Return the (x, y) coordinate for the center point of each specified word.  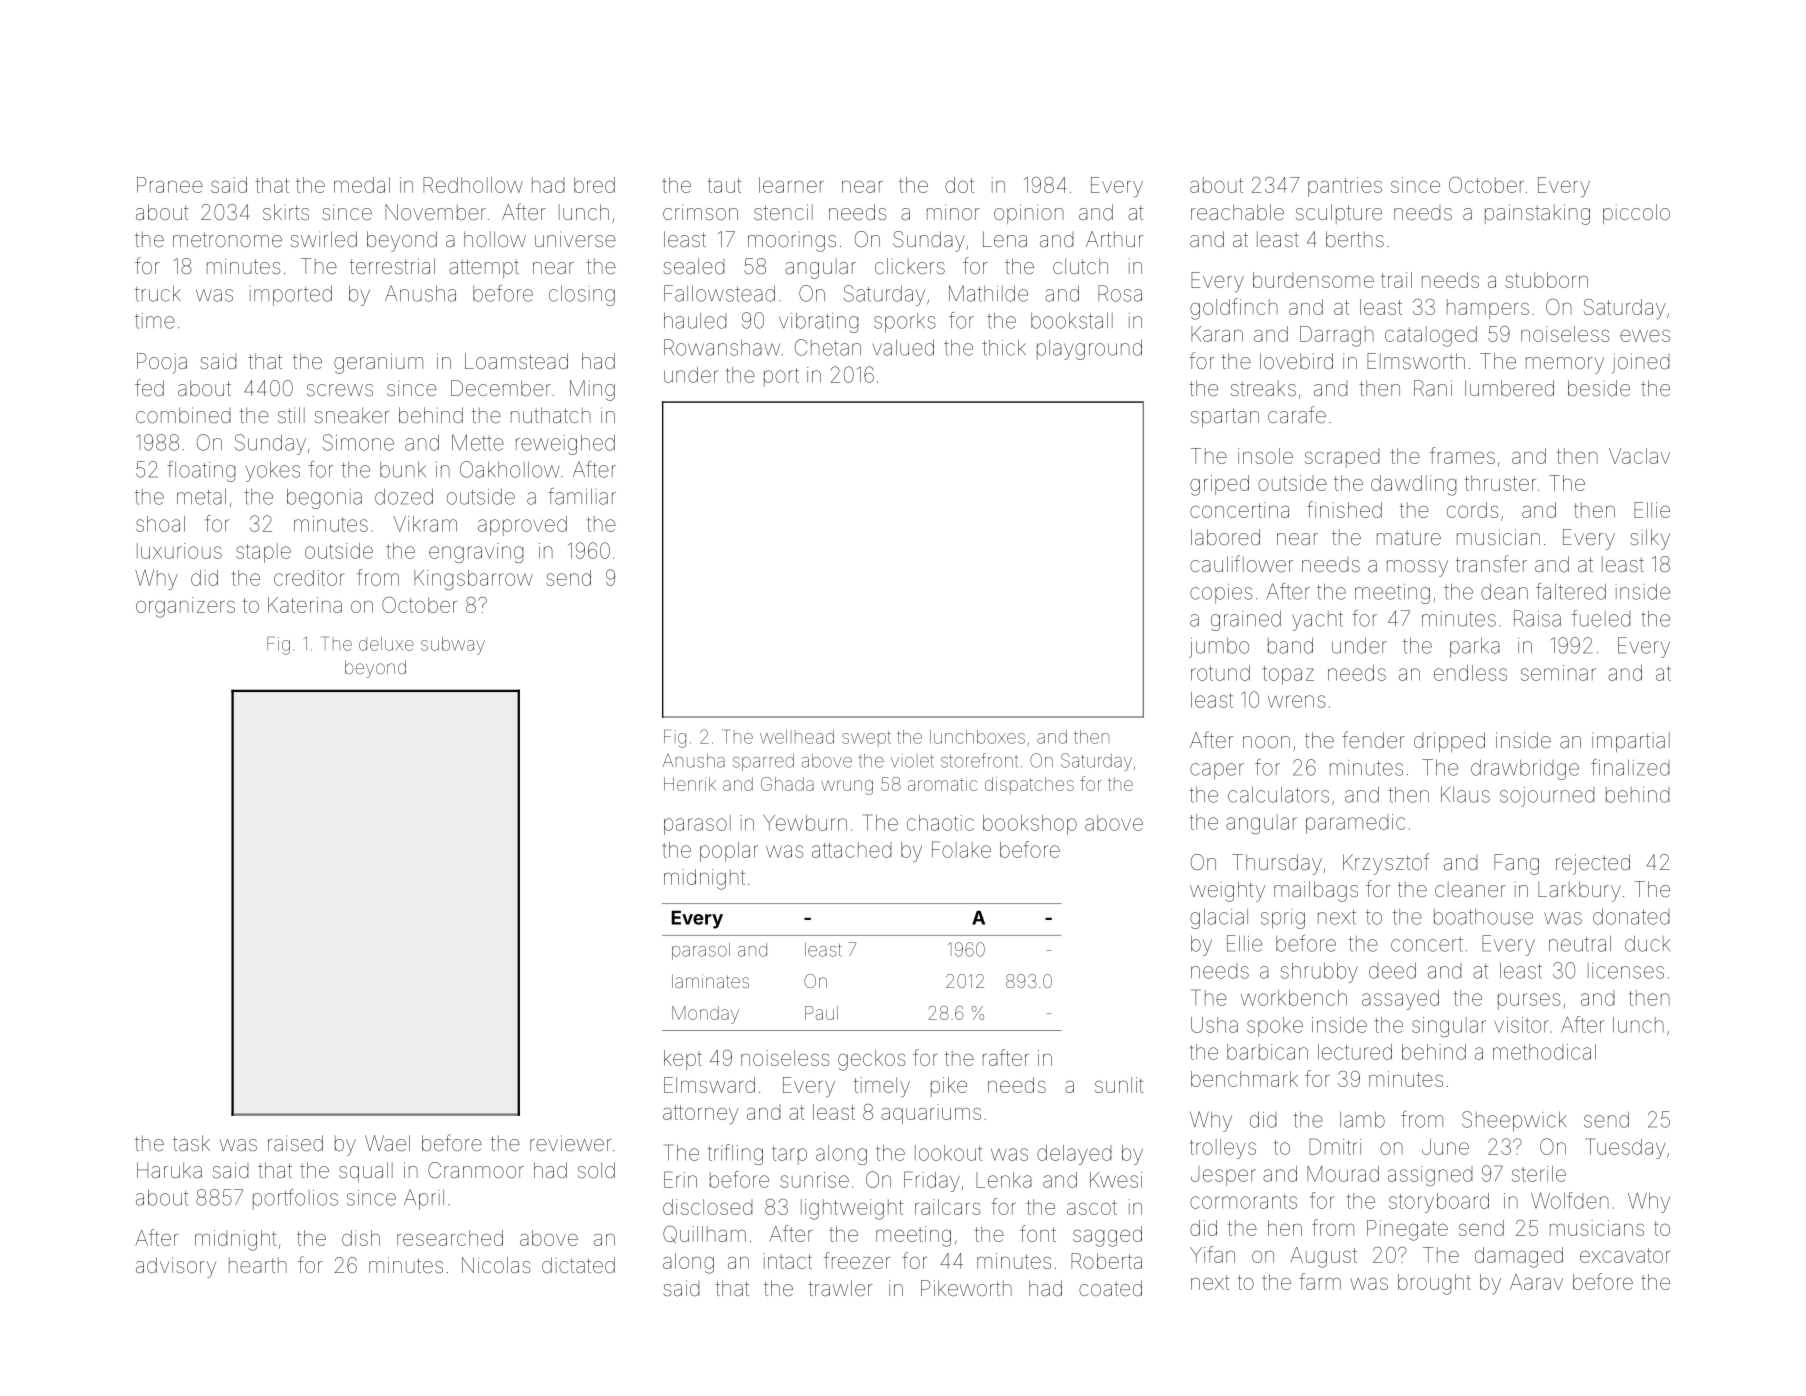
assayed (1400, 1000)
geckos (871, 1060)
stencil (783, 212)
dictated (578, 1265)
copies (1221, 594)
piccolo (1636, 214)
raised (295, 1143)
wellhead (797, 737)
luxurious (179, 551)
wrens (1296, 701)
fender (1373, 739)
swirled (324, 239)
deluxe (386, 644)
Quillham (704, 1234)
